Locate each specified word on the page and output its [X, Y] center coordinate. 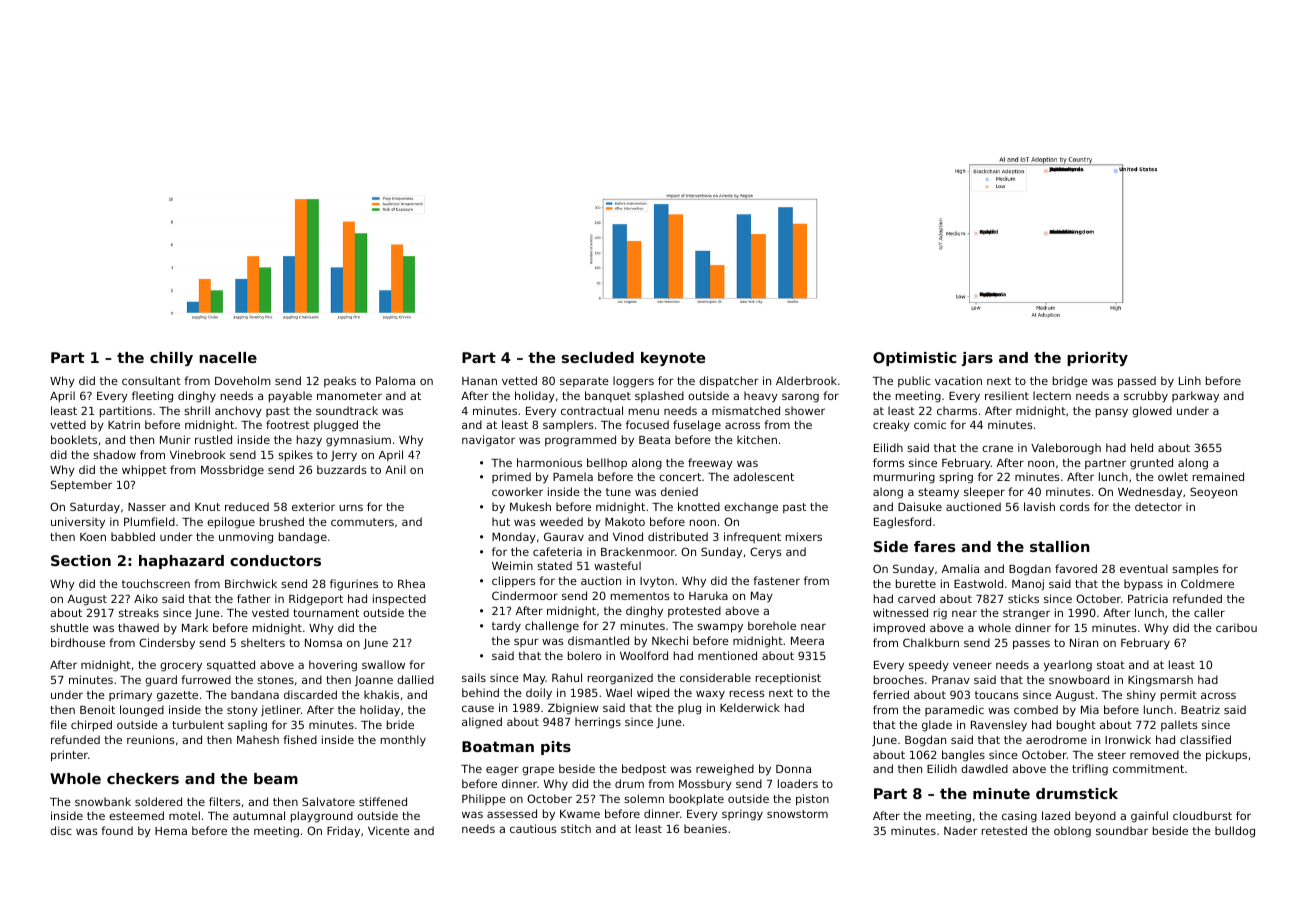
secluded [598, 357]
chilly [171, 359]
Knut [207, 507]
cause [478, 708]
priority [1097, 359]
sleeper [984, 493]
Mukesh [530, 506]
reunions [151, 739]
